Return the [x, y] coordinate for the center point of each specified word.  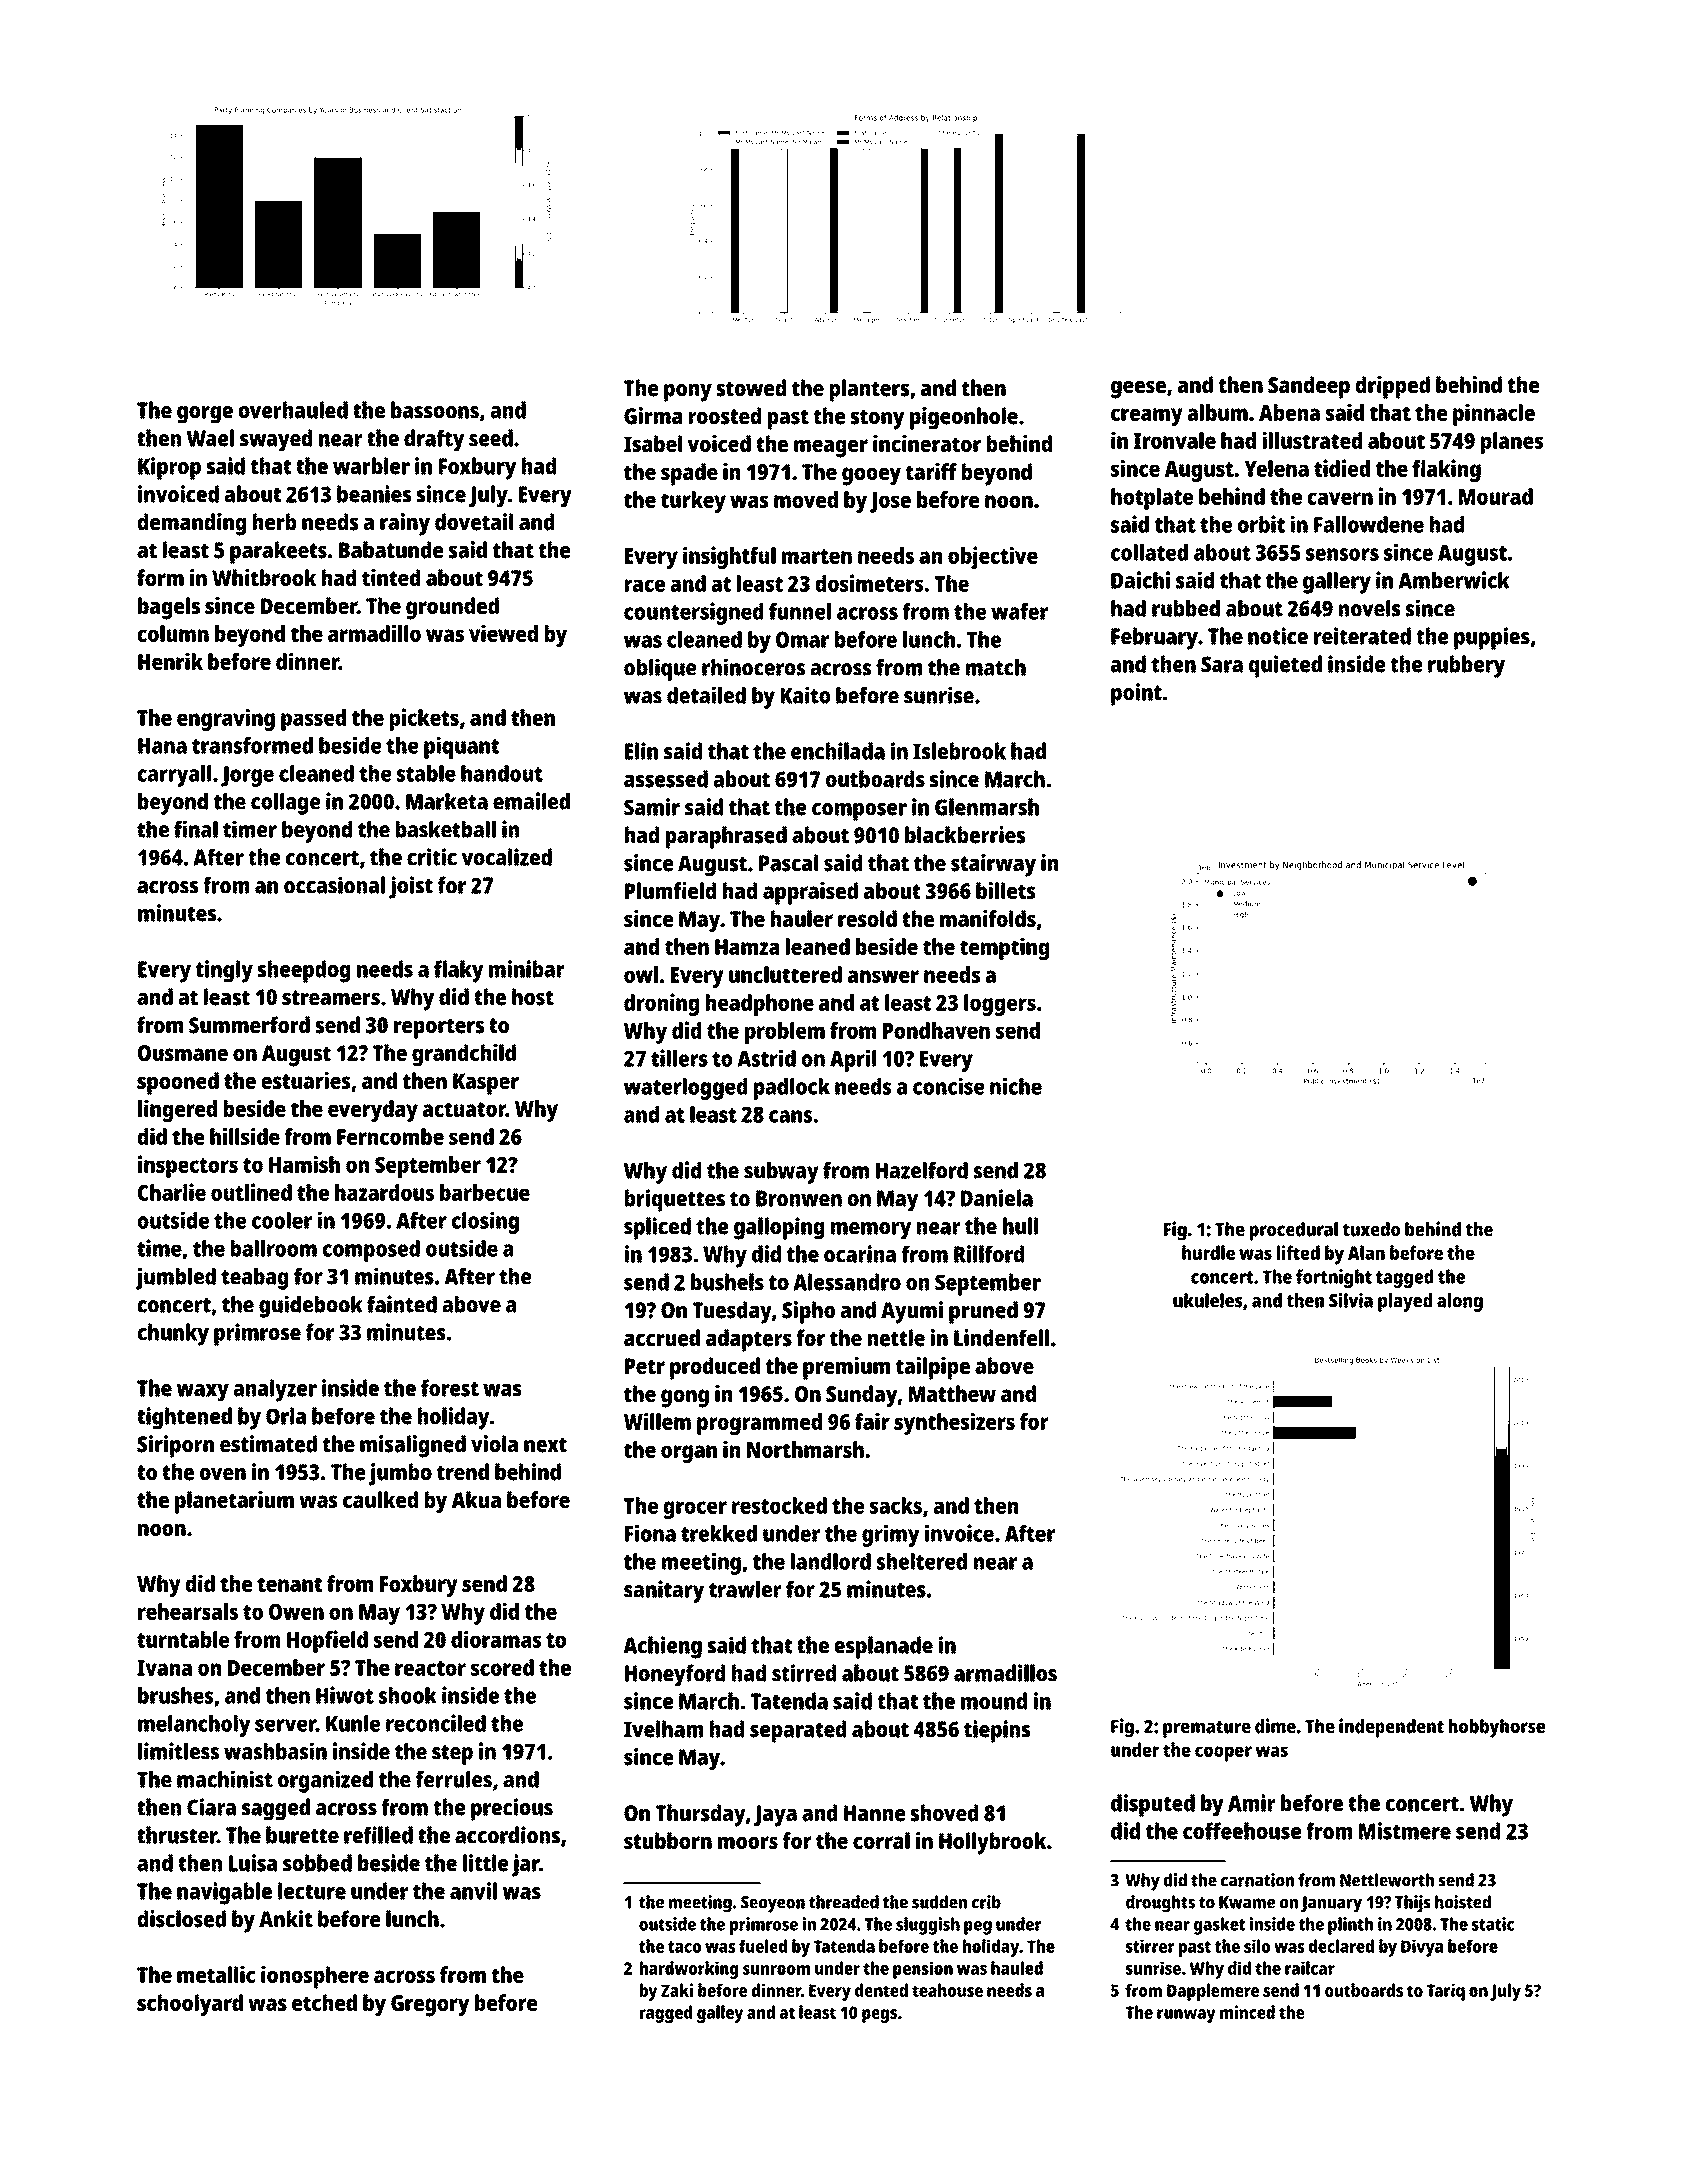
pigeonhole [964, 418]
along [1460, 1302]
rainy [405, 524]
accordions [507, 1835]
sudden [939, 1902]
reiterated [1362, 636]
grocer [695, 1510]
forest [450, 1388]
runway [1186, 2016]
